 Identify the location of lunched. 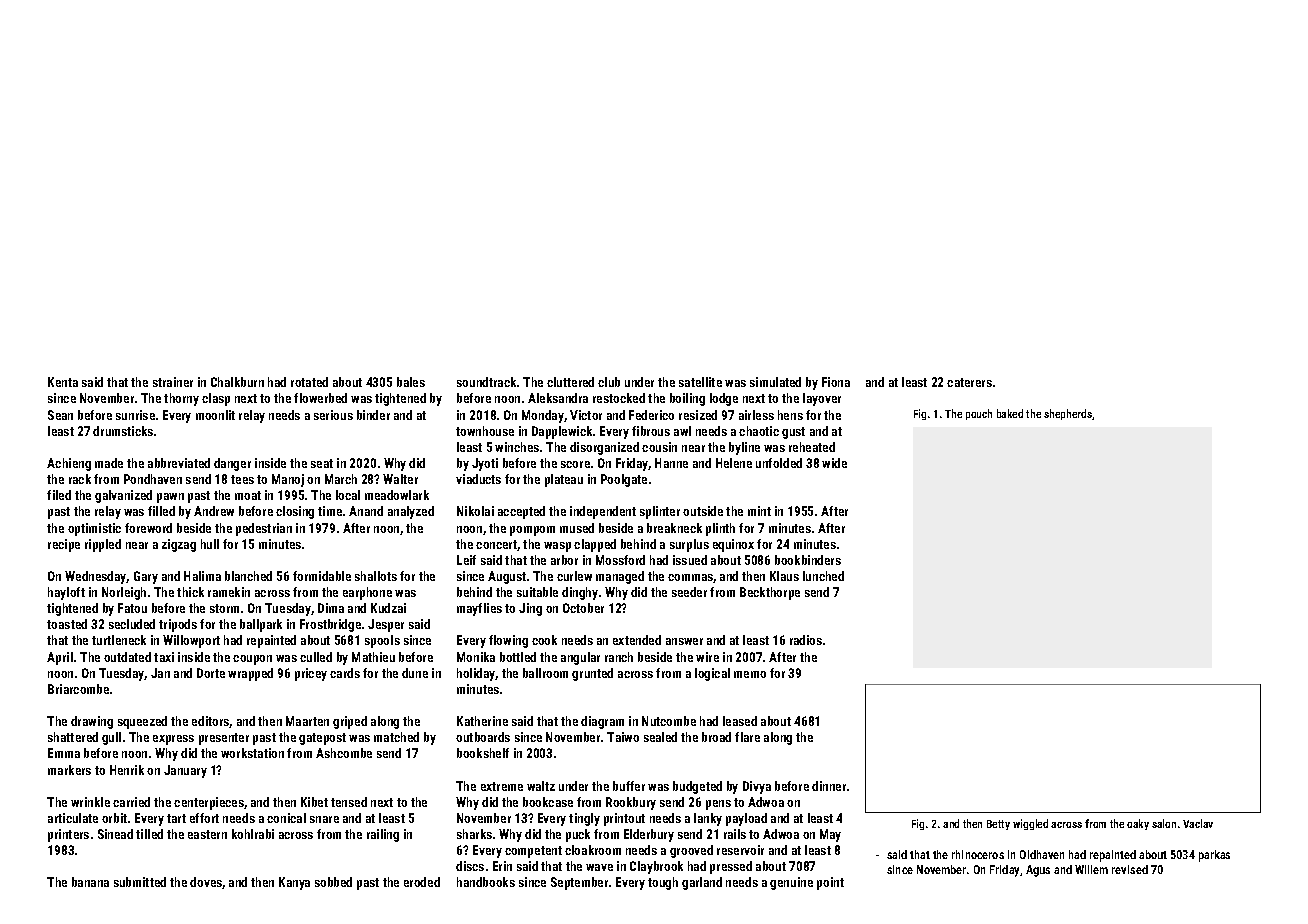
(823, 576).
